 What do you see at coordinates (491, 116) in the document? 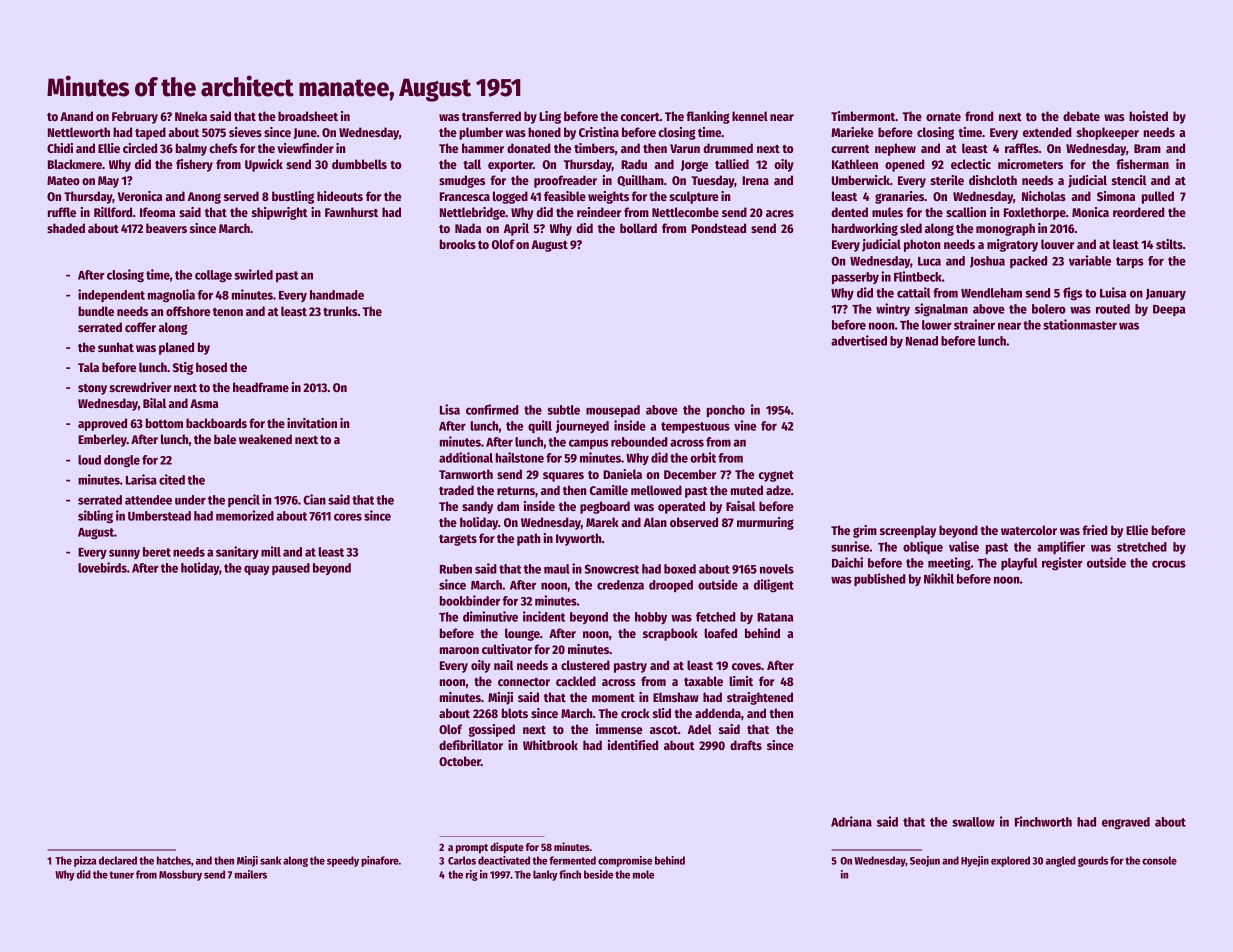
I see `transferred` at bounding box center [491, 116].
